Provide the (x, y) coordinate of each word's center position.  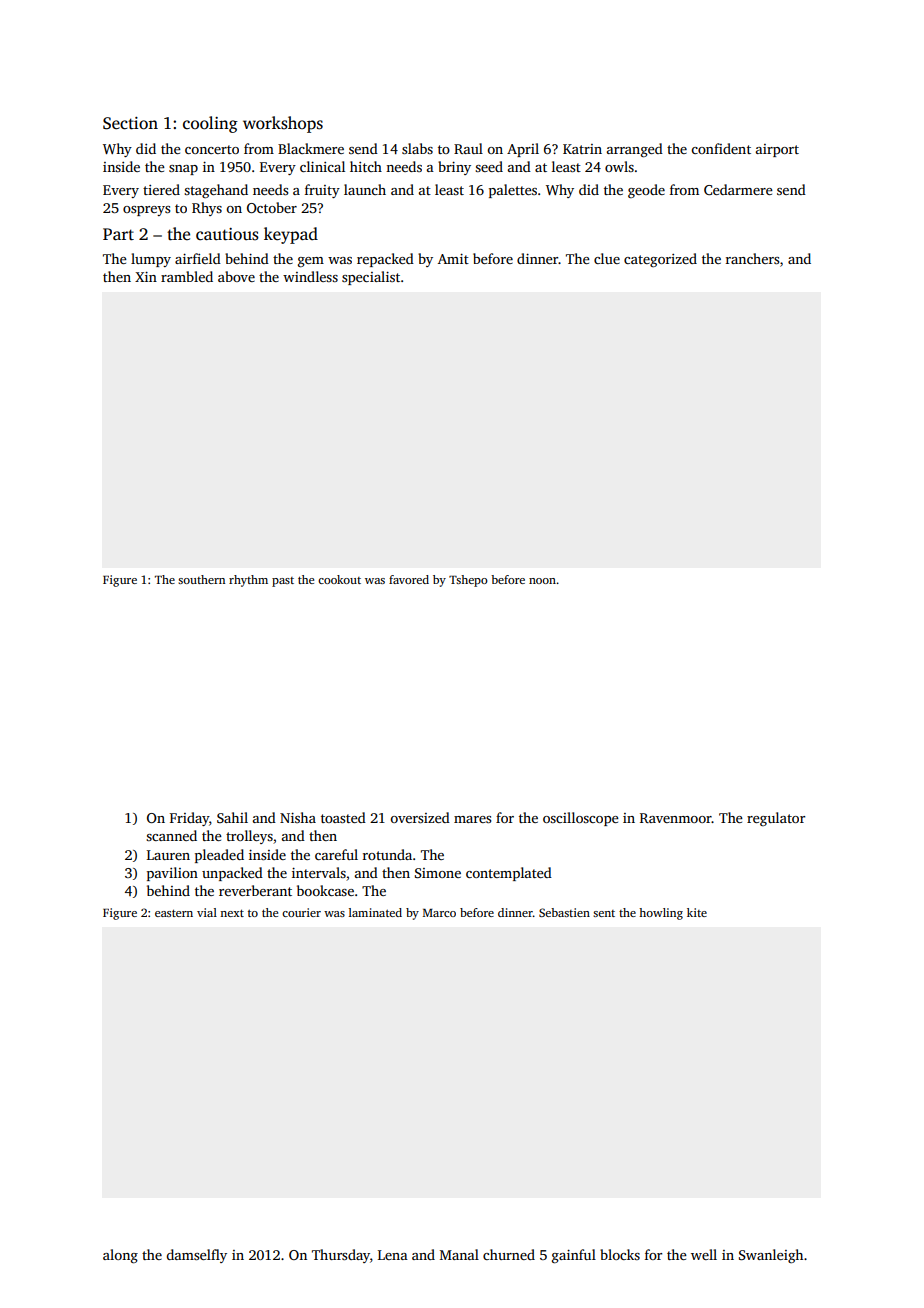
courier (301, 912)
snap (183, 170)
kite (697, 912)
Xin (146, 277)
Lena (393, 1255)
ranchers (752, 258)
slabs (417, 148)
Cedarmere (738, 189)
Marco (439, 913)
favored (409, 579)
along (120, 1256)
